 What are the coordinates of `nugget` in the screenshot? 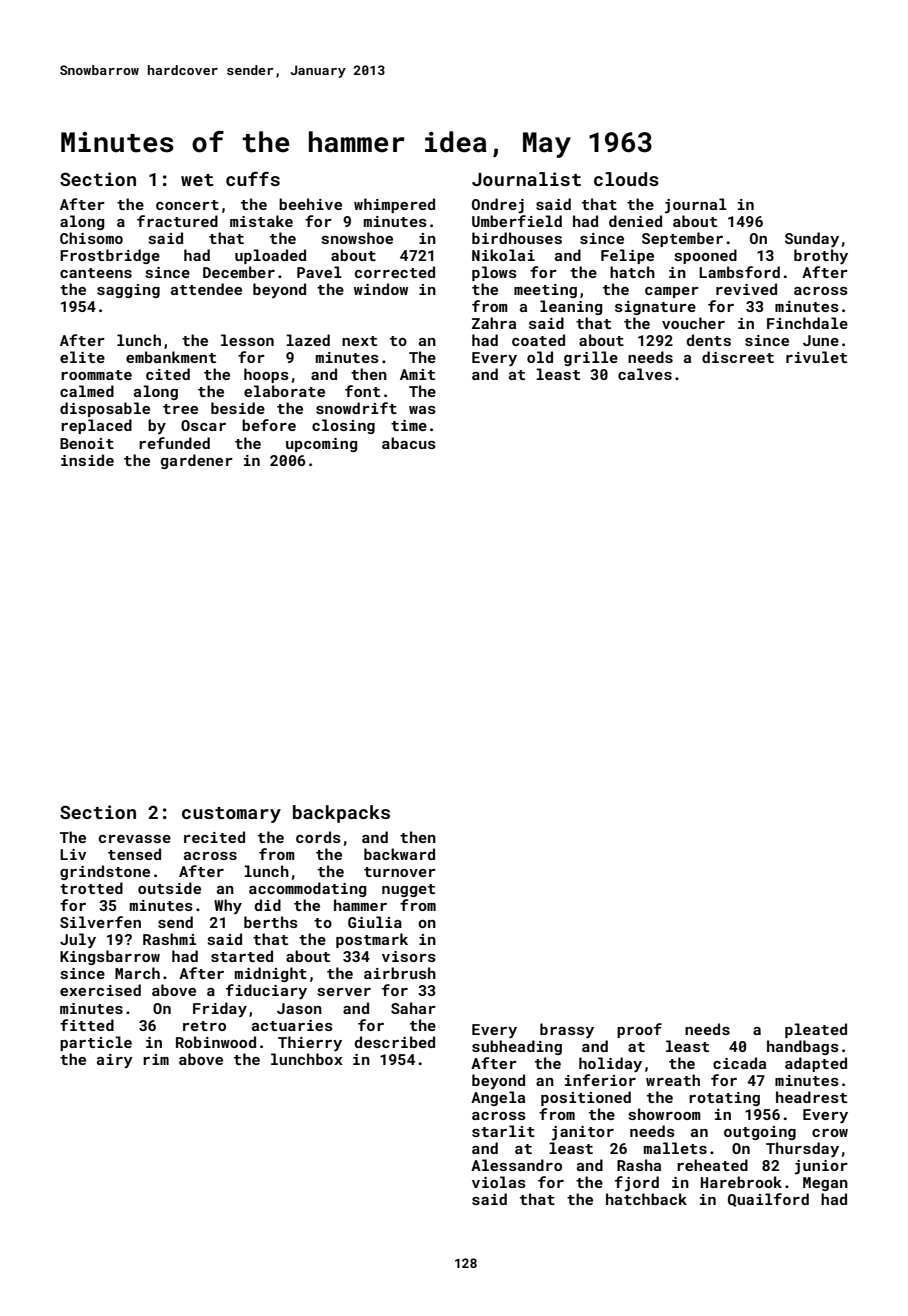 It's located at (408, 890).
